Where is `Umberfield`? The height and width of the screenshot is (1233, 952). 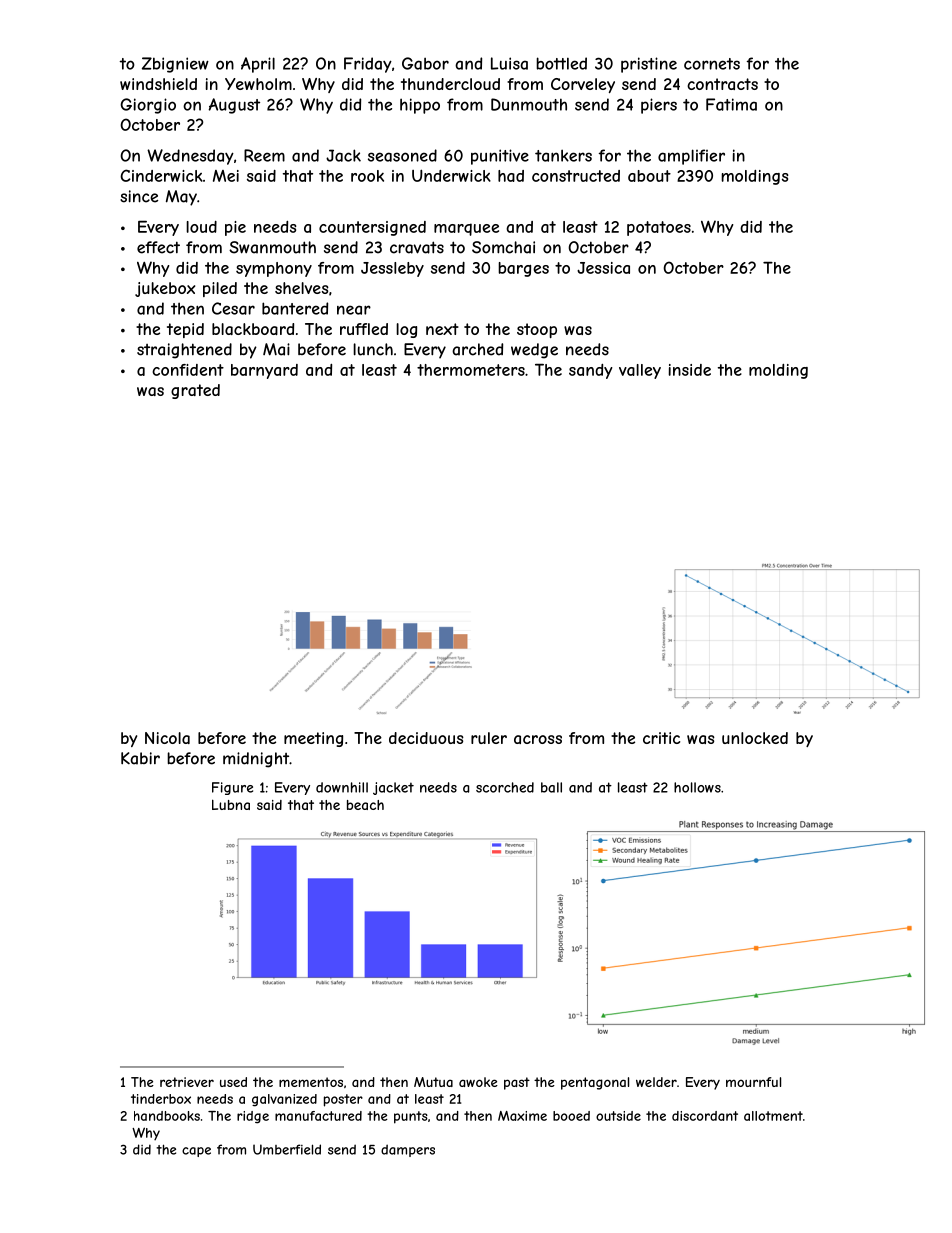
Umberfield is located at coordinates (287, 1149).
